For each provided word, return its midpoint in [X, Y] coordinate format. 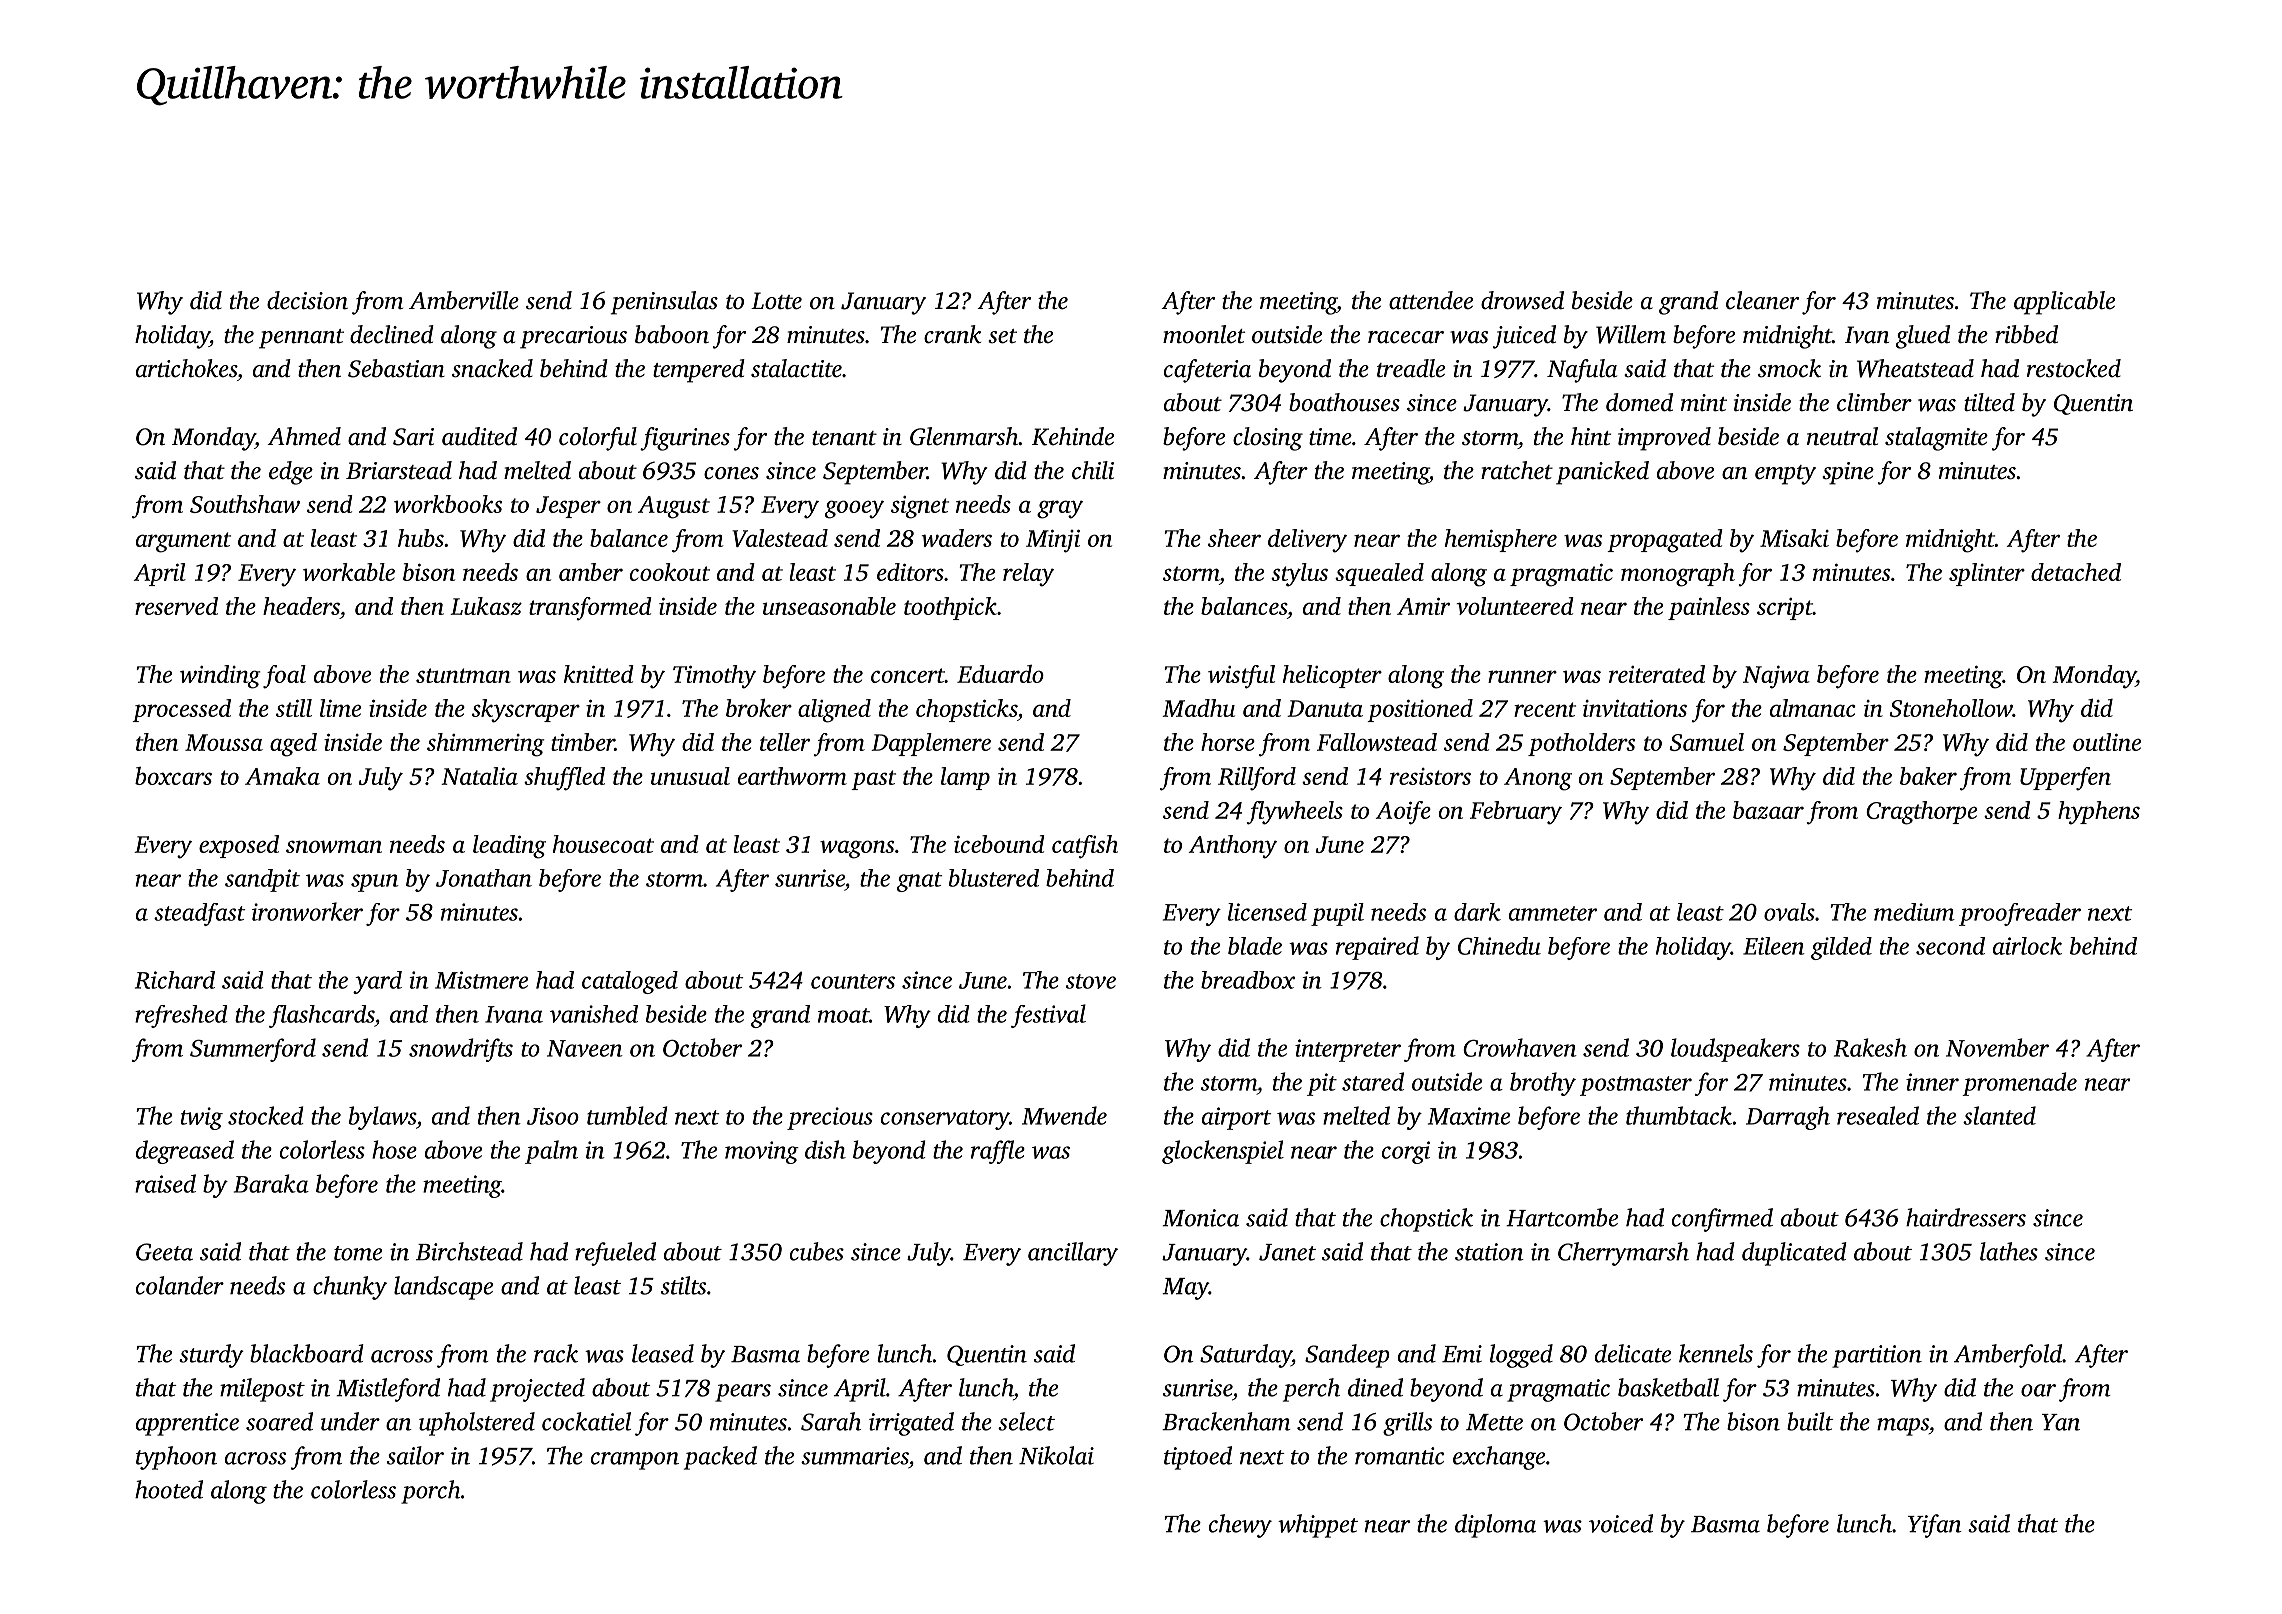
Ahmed [304, 436]
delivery [1307, 541]
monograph [1678, 575]
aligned [834, 711]
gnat [919, 882]
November [1997, 1047]
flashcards [321, 1016]
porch [431, 1492]
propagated [1665, 541]
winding [220, 677]
